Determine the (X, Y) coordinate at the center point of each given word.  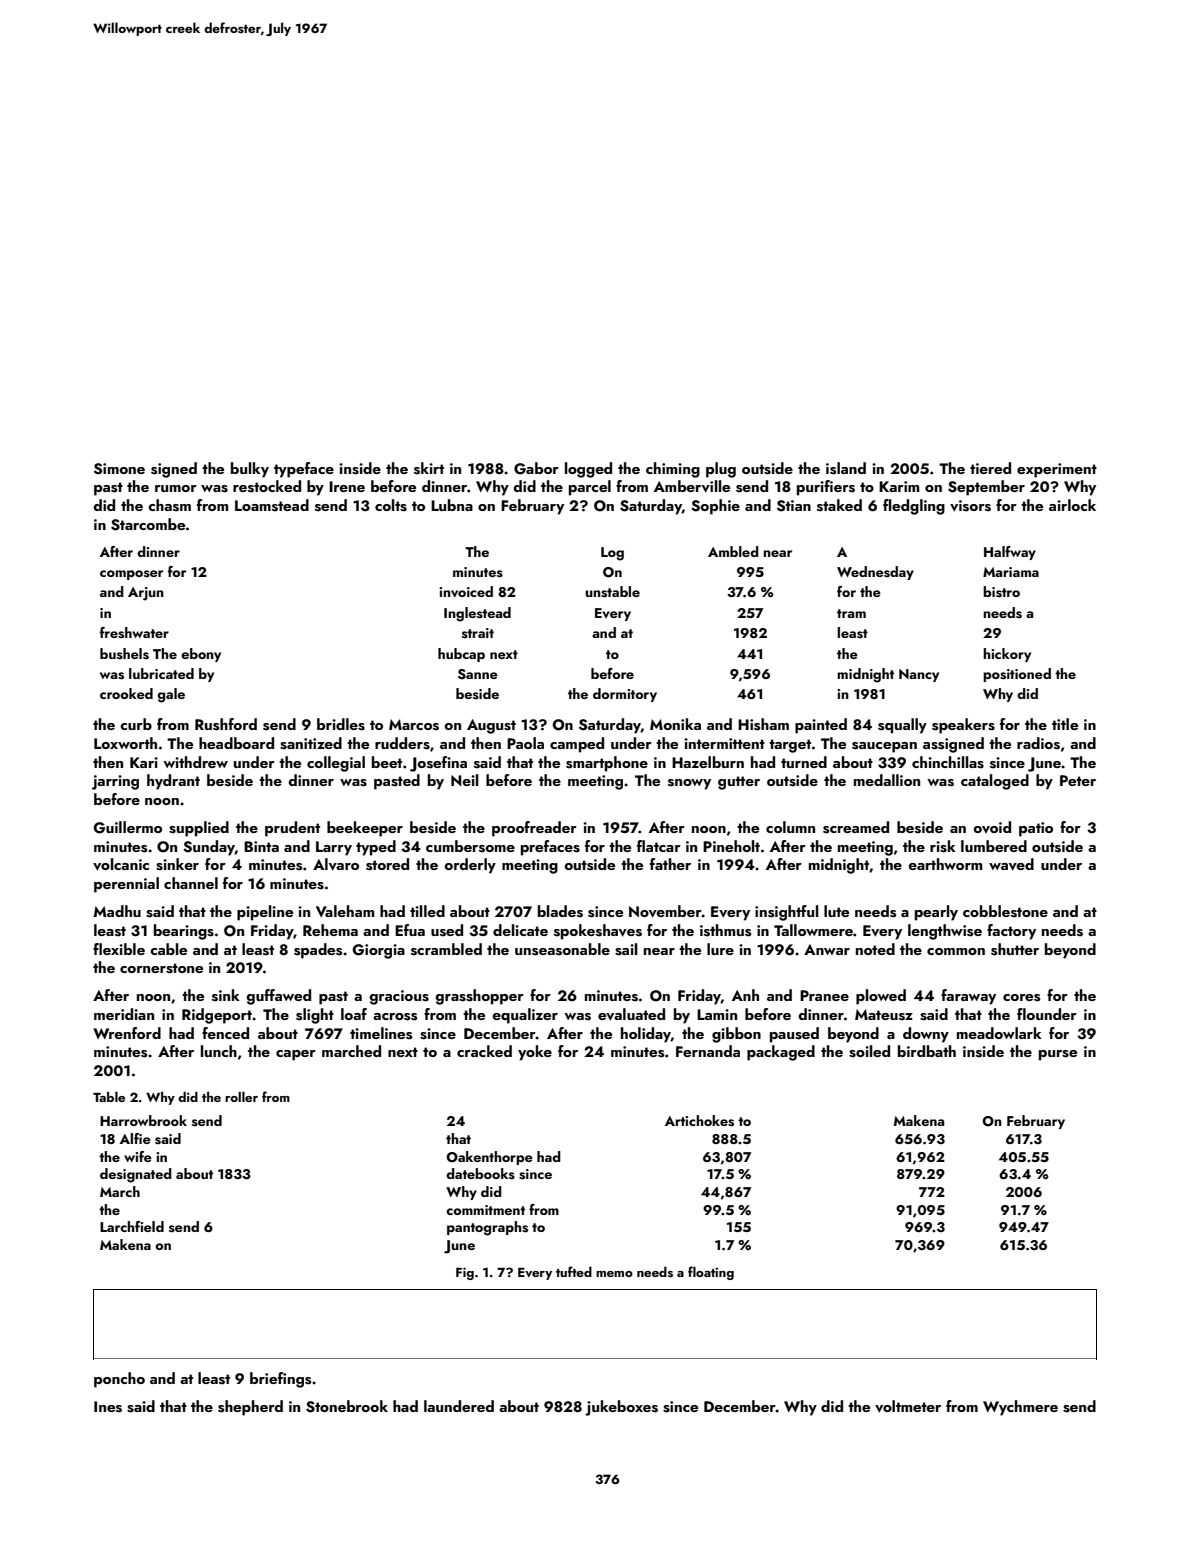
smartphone (607, 764)
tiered (990, 468)
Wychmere (1020, 1408)
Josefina (438, 764)
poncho (119, 1380)
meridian (124, 1014)
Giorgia (379, 951)
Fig (465, 1273)
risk (943, 846)
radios (1038, 743)
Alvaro (336, 864)
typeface (304, 470)
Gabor (536, 468)
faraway (968, 997)
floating (711, 1273)
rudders (402, 743)
